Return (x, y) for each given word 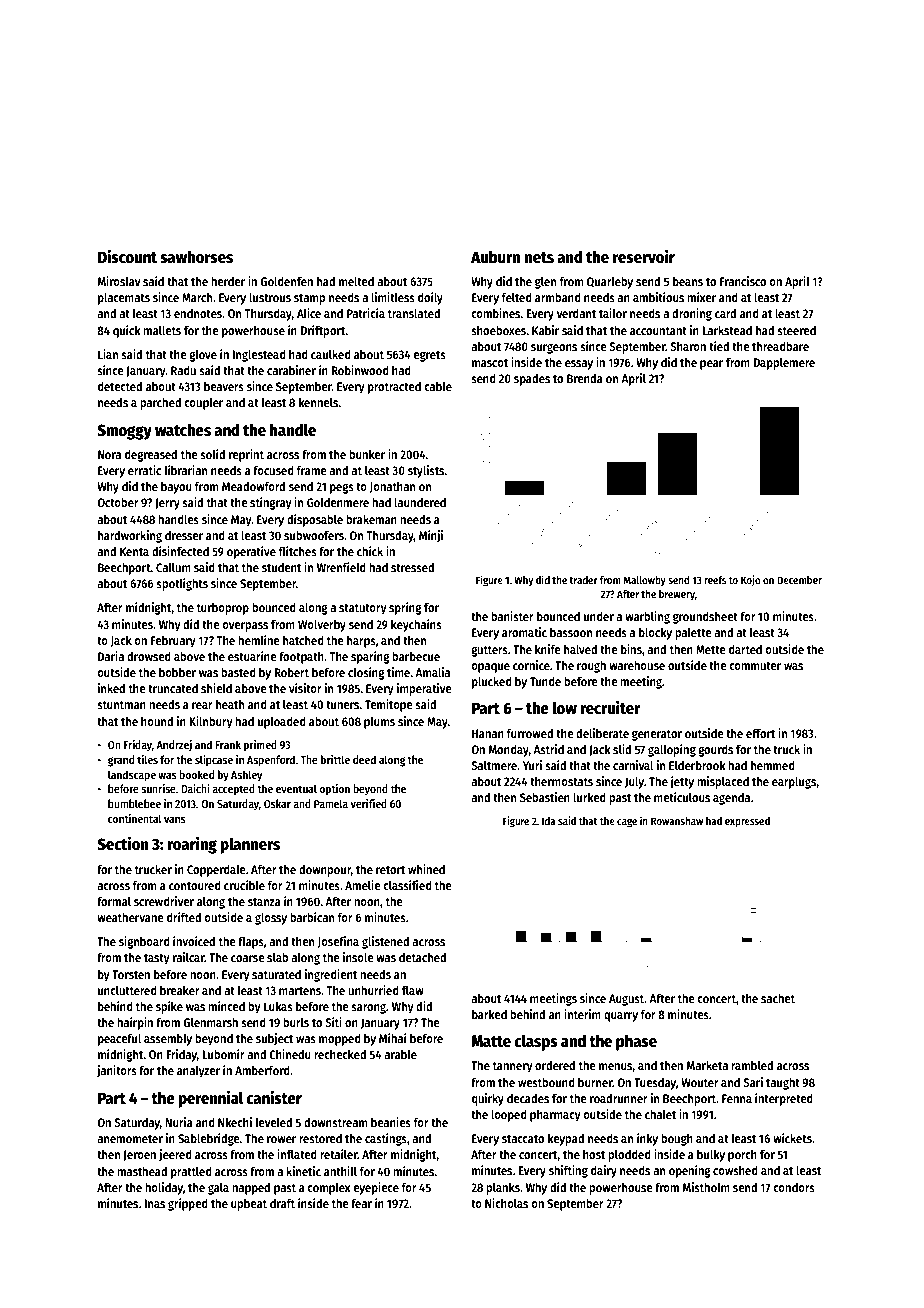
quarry (621, 1017)
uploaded (282, 722)
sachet (778, 998)
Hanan (488, 733)
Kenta (134, 551)
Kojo (751, 580)
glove (203, 356)
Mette (710, 649)
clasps (536, 1042)
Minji (431, 536)
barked (489, 1014)
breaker (180, 990)
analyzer (198, 1072)
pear (711, 365)
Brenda (585, 378)
